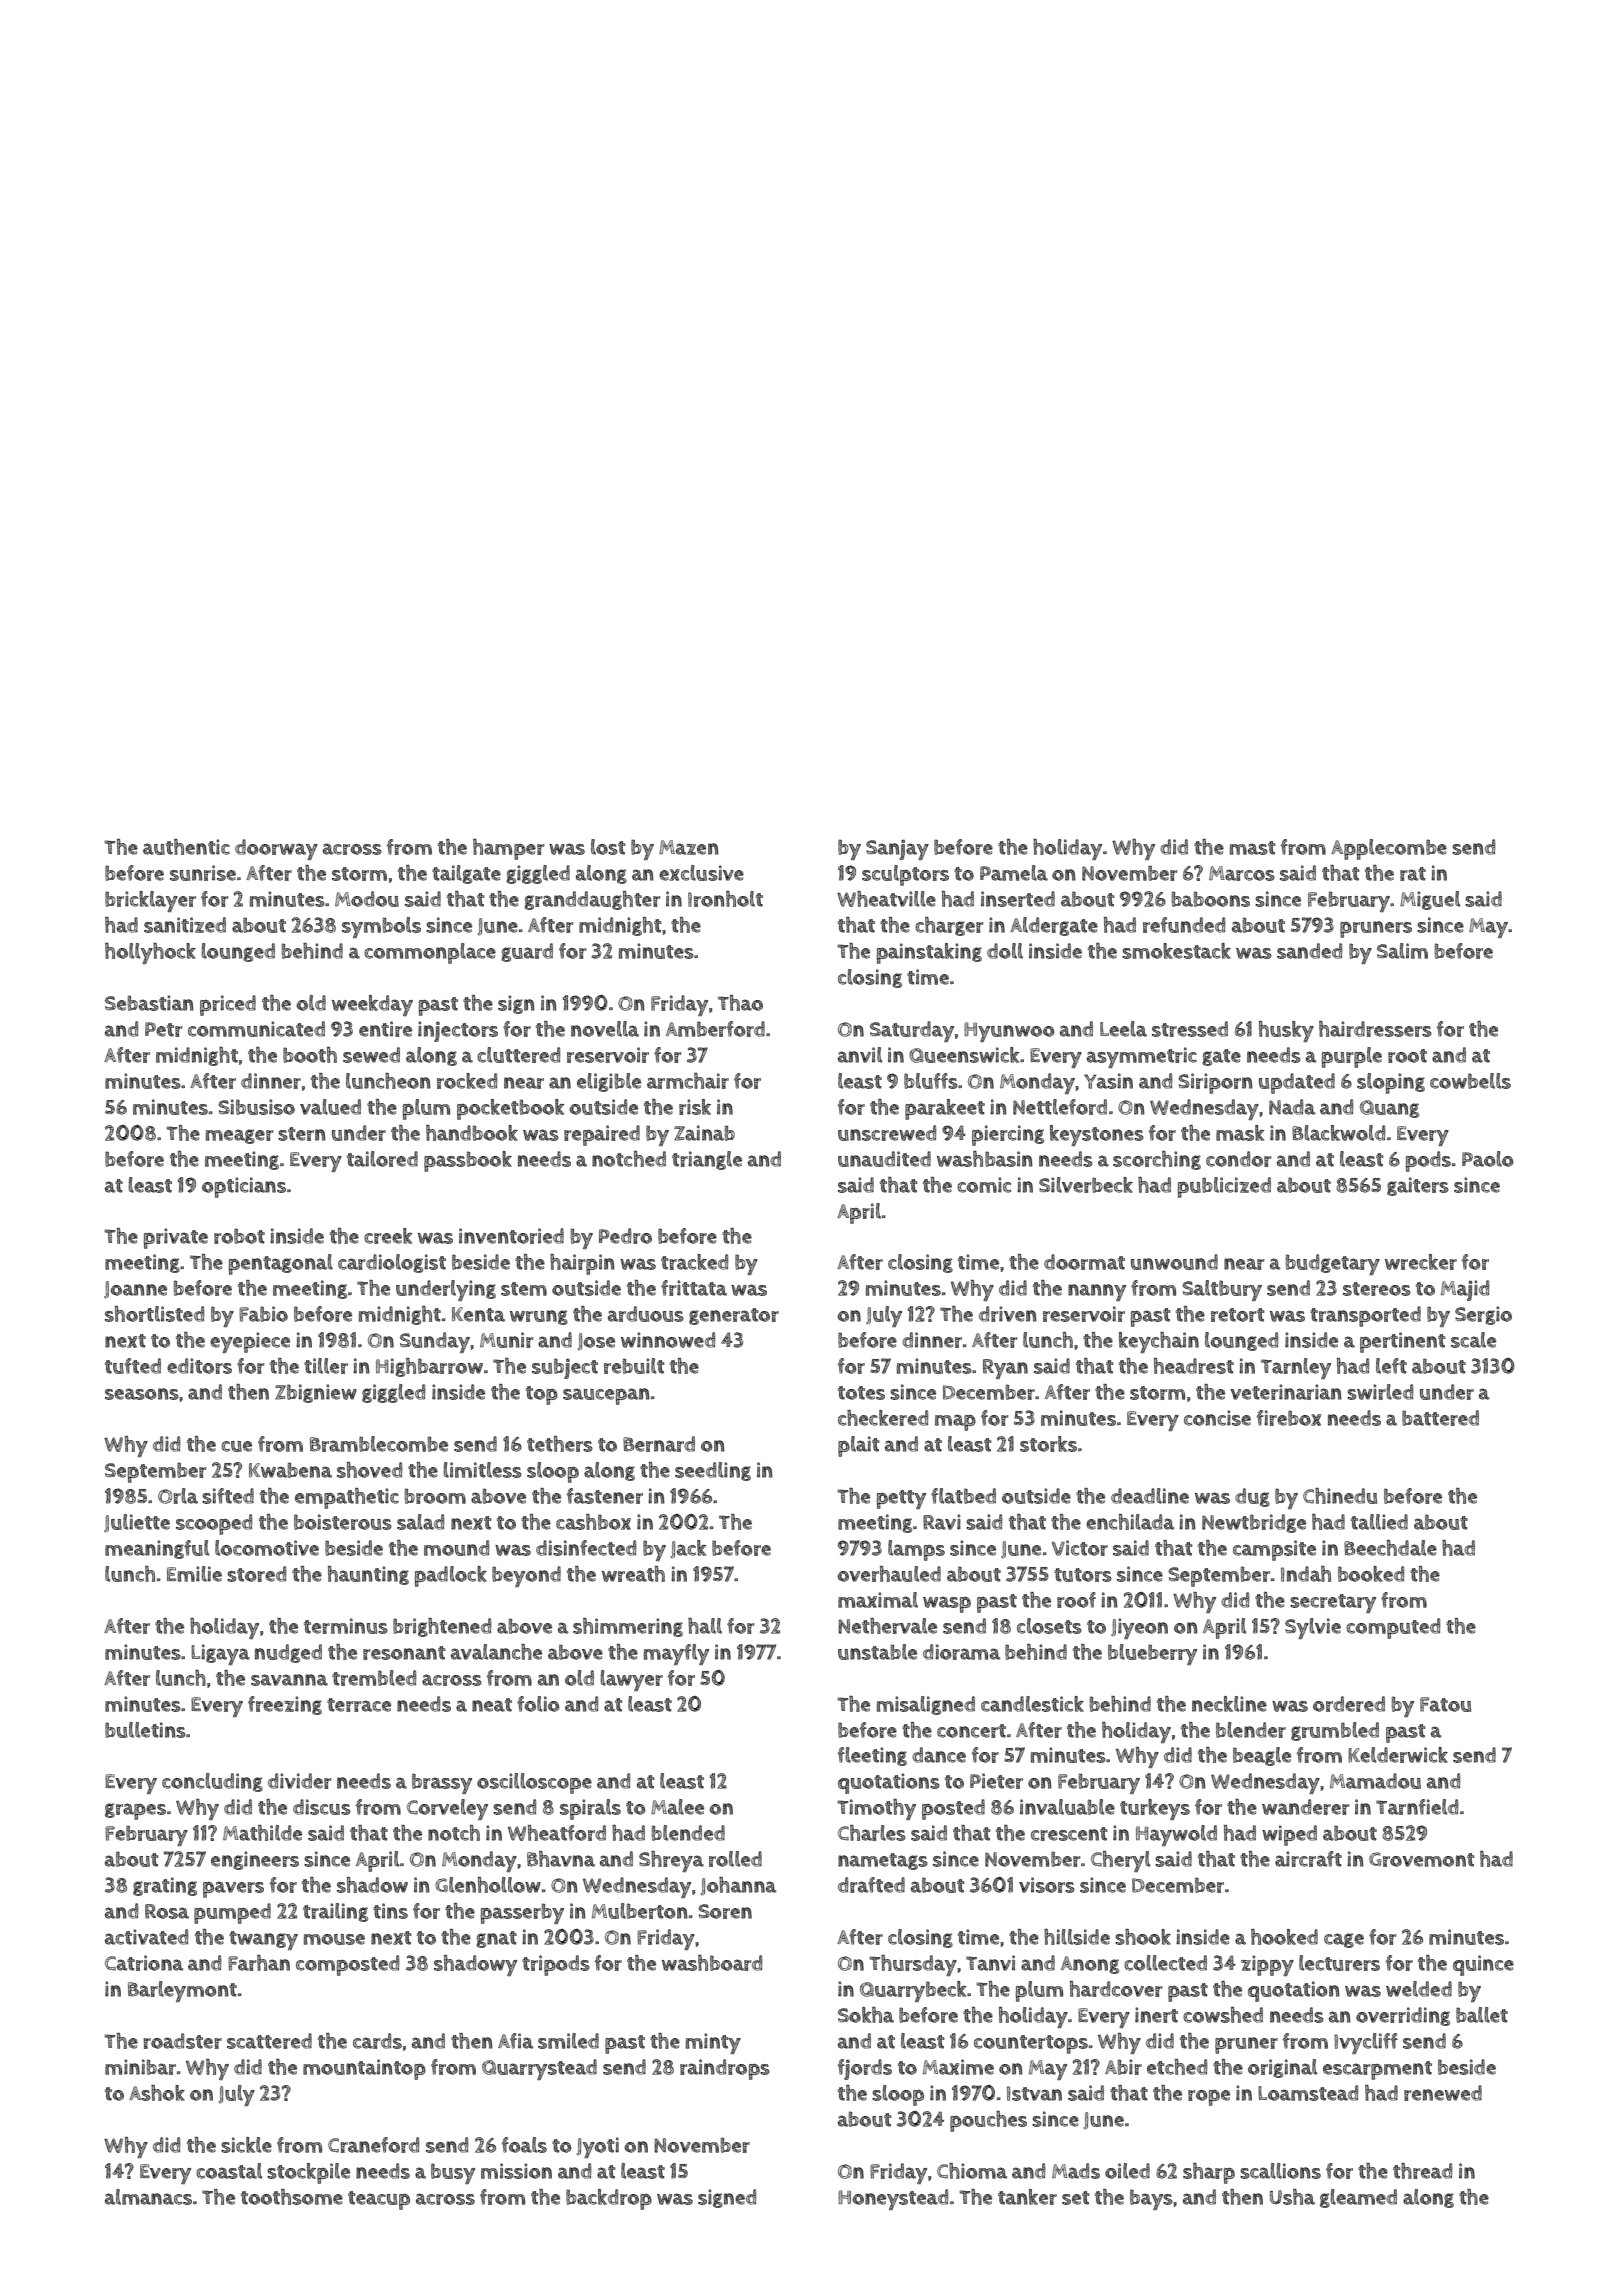 This screenshot has width=1620, height=2292. I want to click on Paolo, so click(1487, 1159).
